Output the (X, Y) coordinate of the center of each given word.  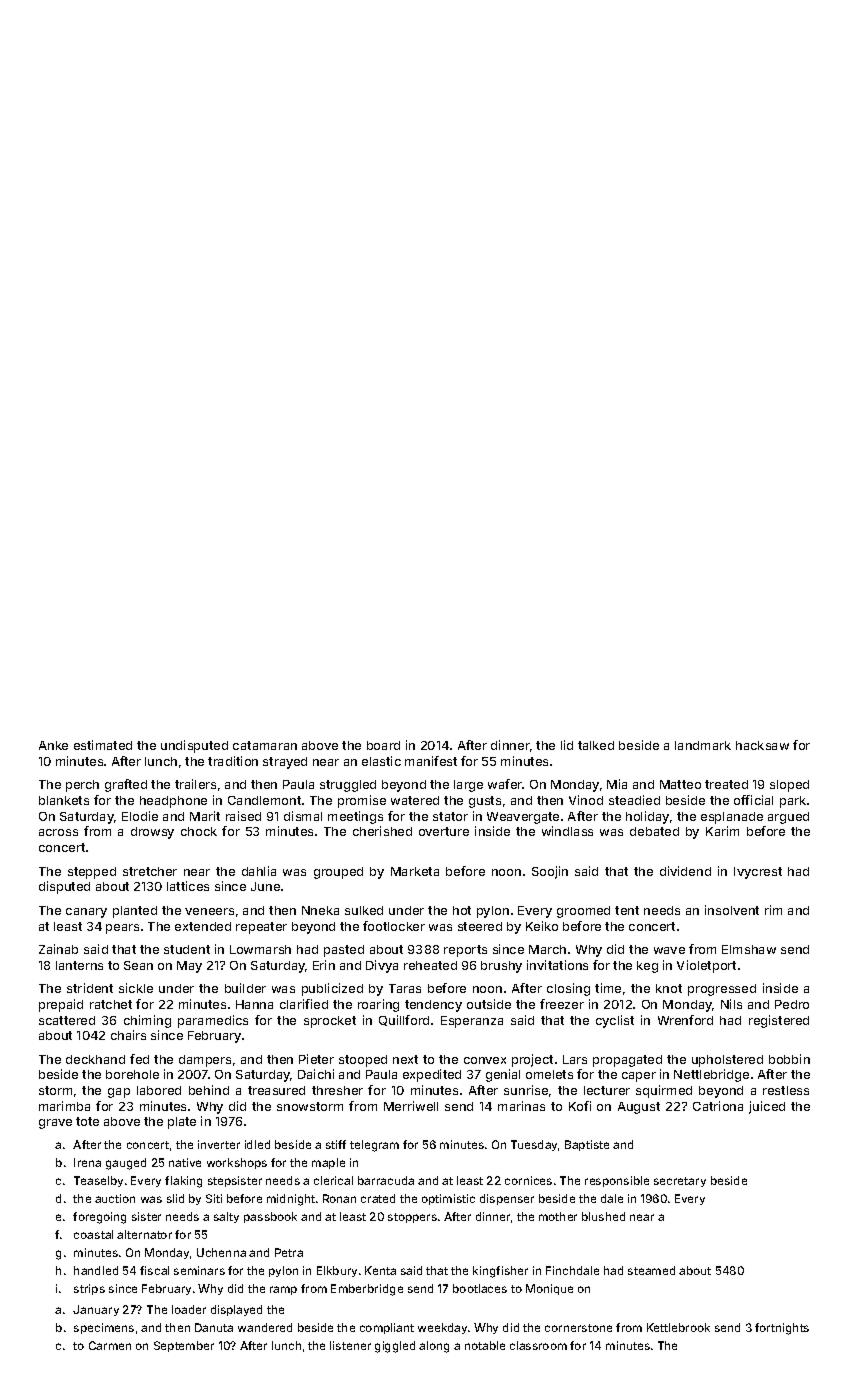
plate (182, 1123)
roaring (378, 1005)
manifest (431, 761)
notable (485, 1345)
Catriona (718, 1106)
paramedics (213, 1021)
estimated (103, 745)
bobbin (789, 1059)
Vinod (586, 800)
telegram (374, 1146)
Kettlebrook (678, 1327)
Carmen (110, 1345)
